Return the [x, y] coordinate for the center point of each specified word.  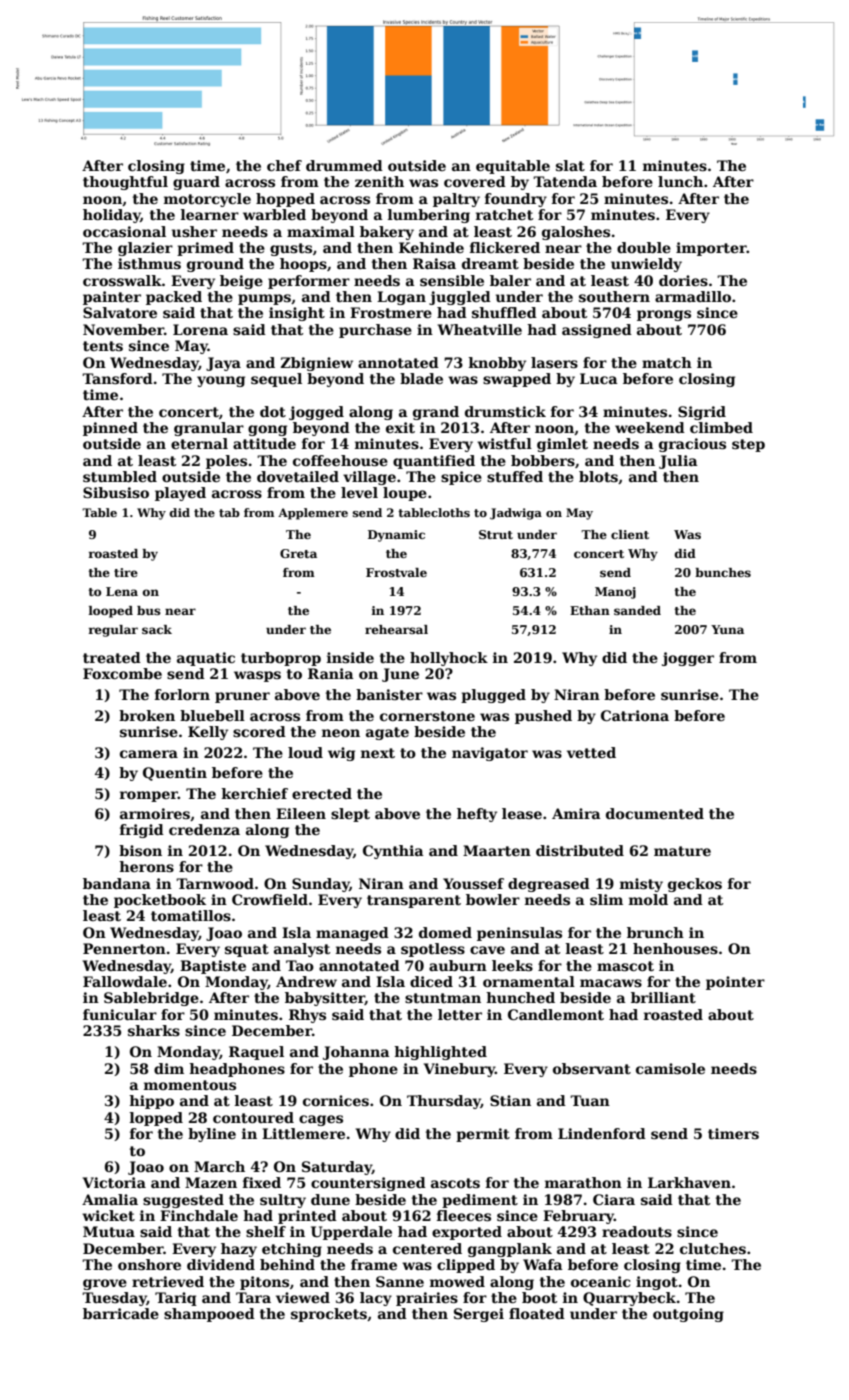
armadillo [693, 296]
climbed [721, 427]
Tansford [117, 378]
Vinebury [459, 1070]
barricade [121, 1313]
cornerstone [427, 716]
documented [655, 813]
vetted [591, 752]
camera [149, 754]
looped [110, 612]
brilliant [663, 997]
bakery [387, 233]
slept [350, 815]
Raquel [256, 1053]
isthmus [149, 263]
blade [421, 378]
